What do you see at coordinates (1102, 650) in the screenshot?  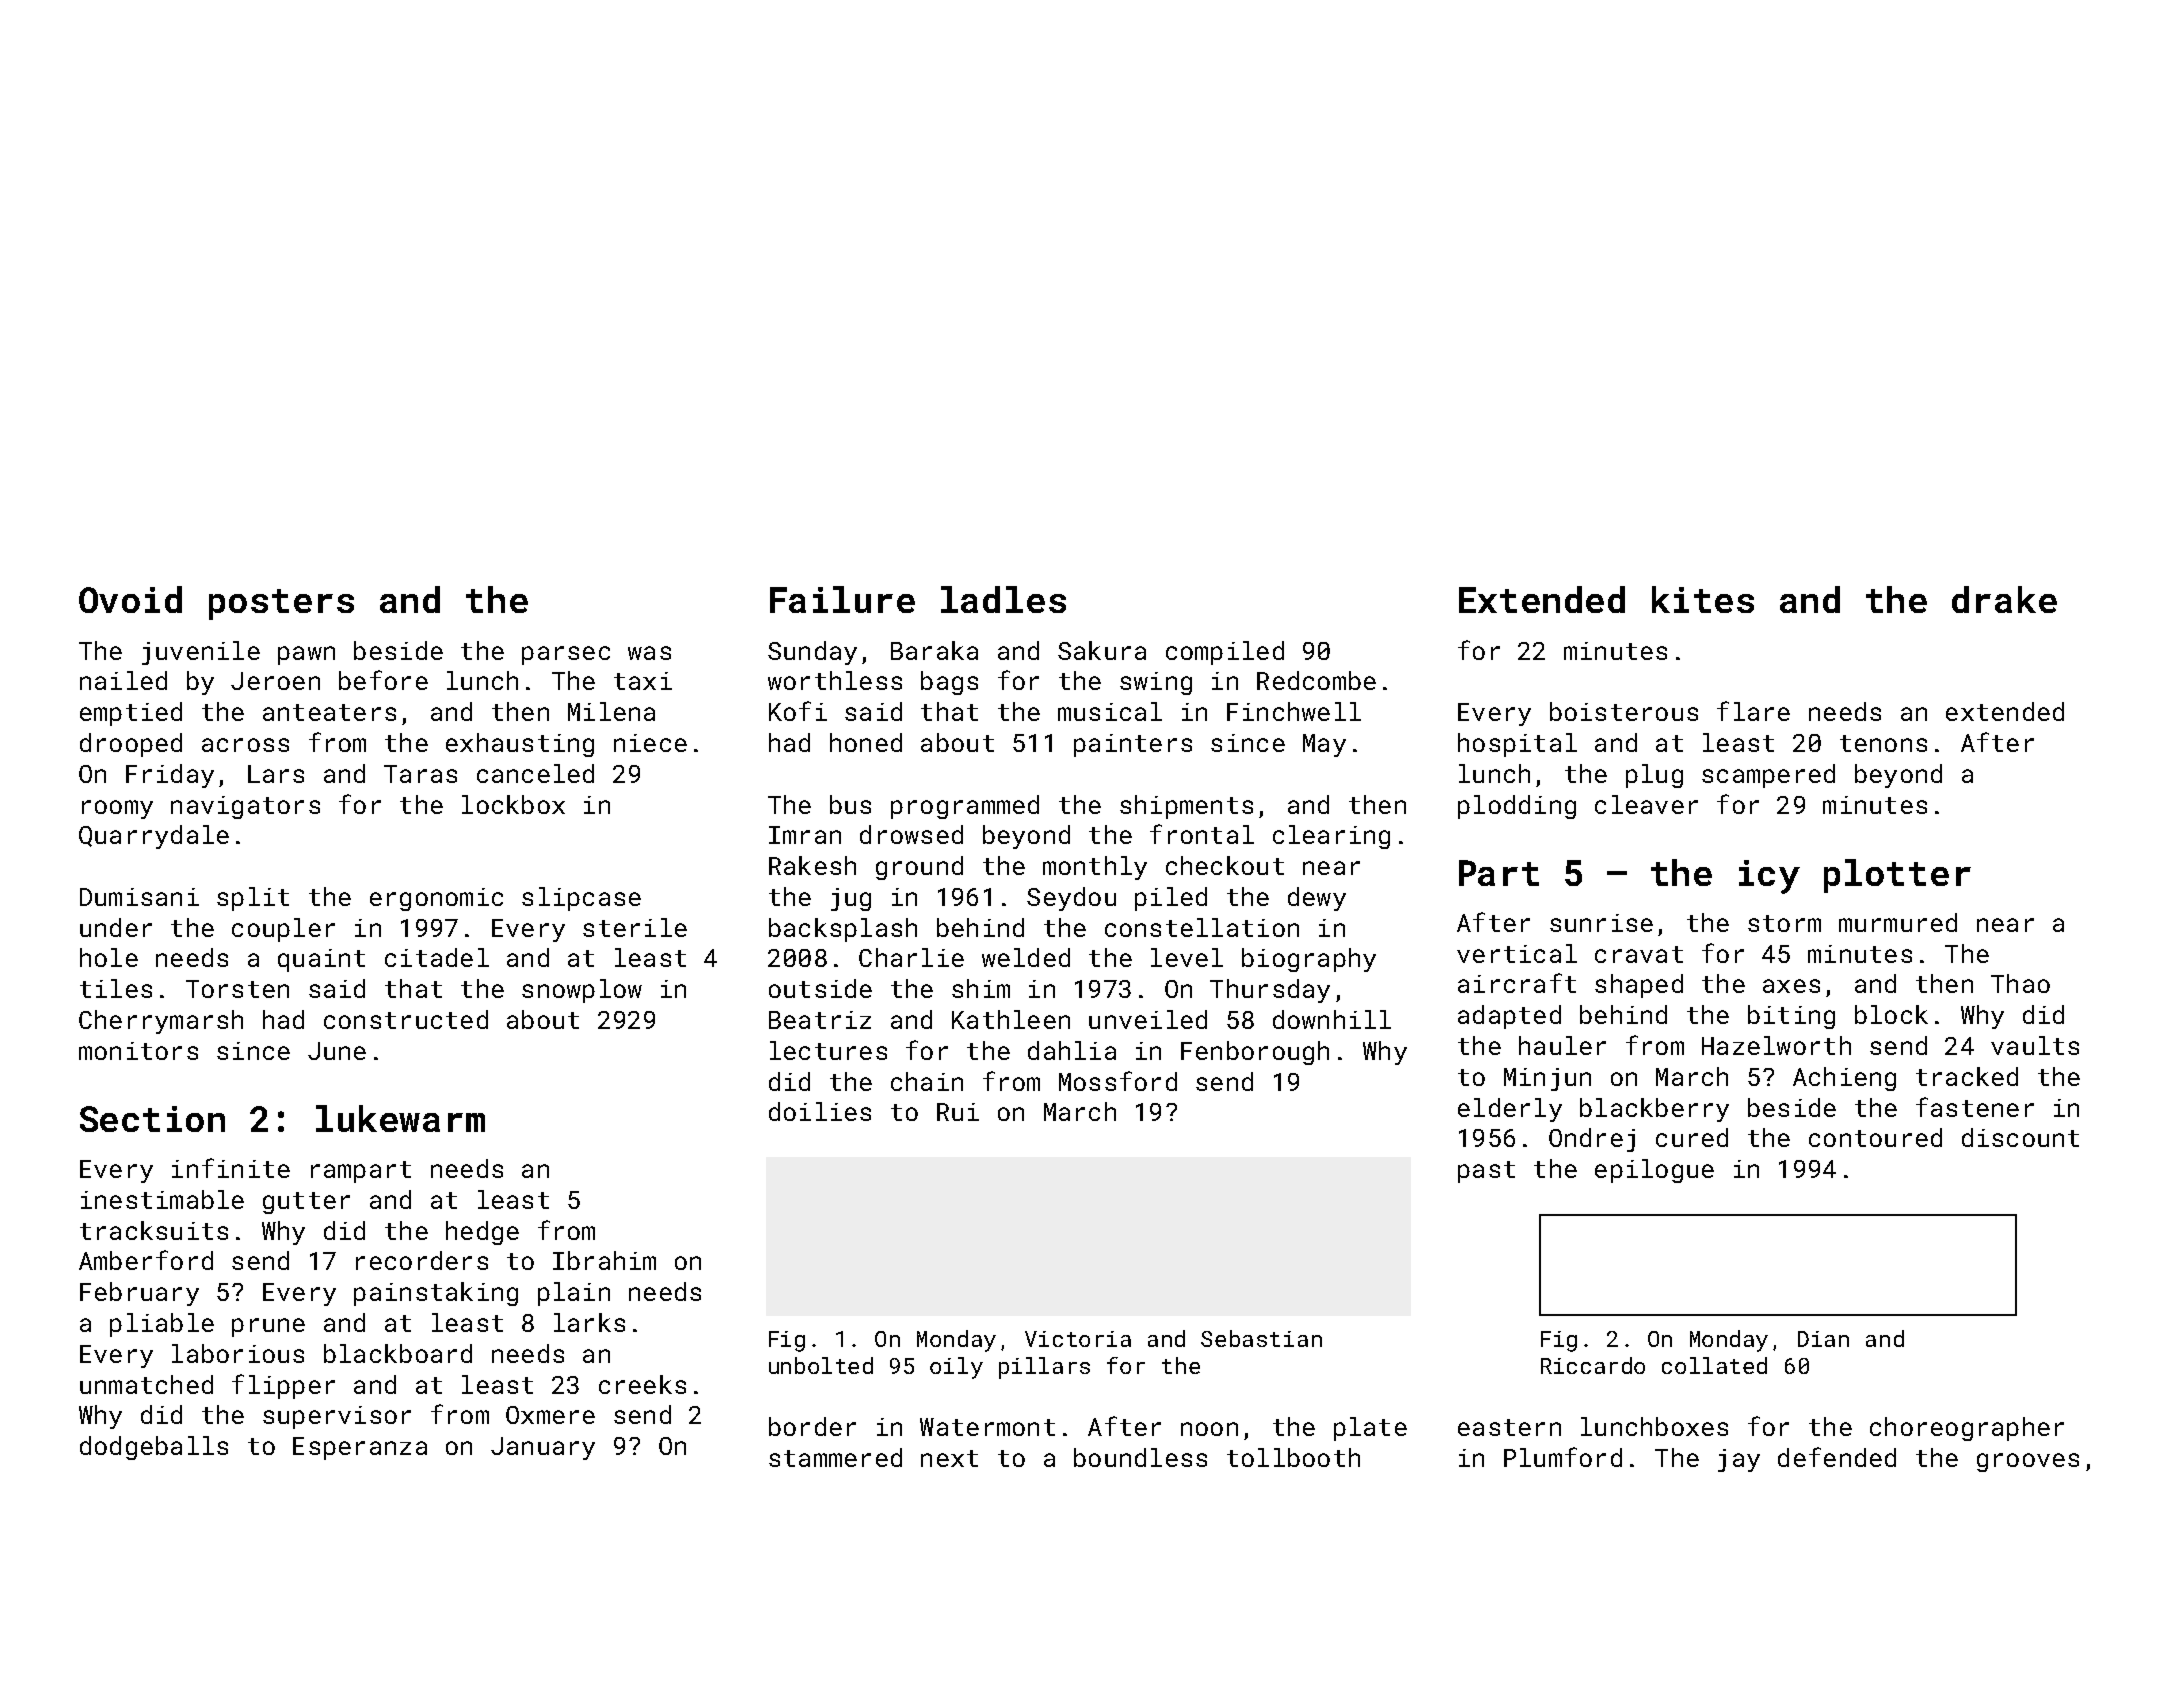 I see `Sakura` at bounding box center [1102, 650].
